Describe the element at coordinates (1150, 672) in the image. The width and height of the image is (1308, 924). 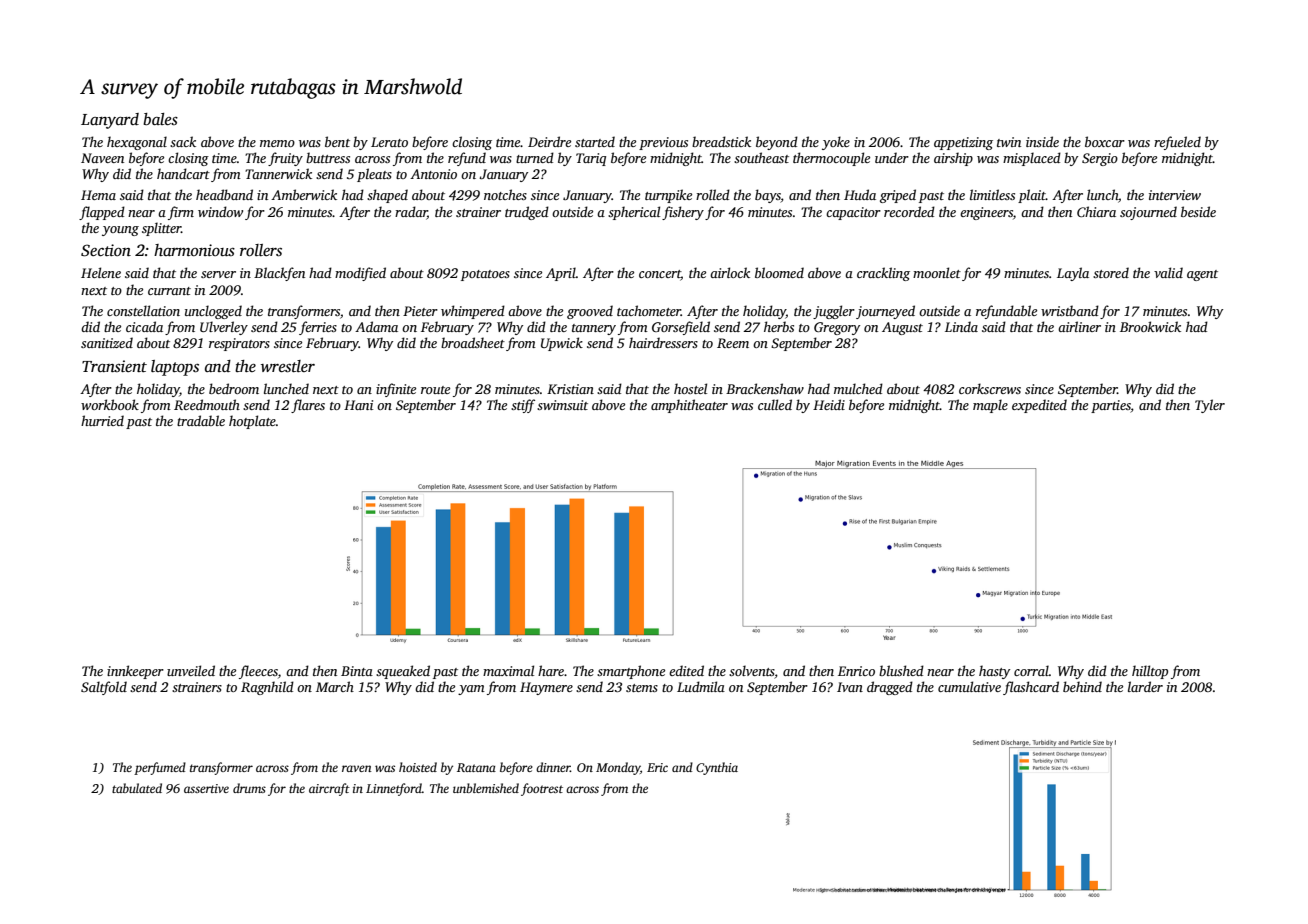
I see `hilltop` at that location.
